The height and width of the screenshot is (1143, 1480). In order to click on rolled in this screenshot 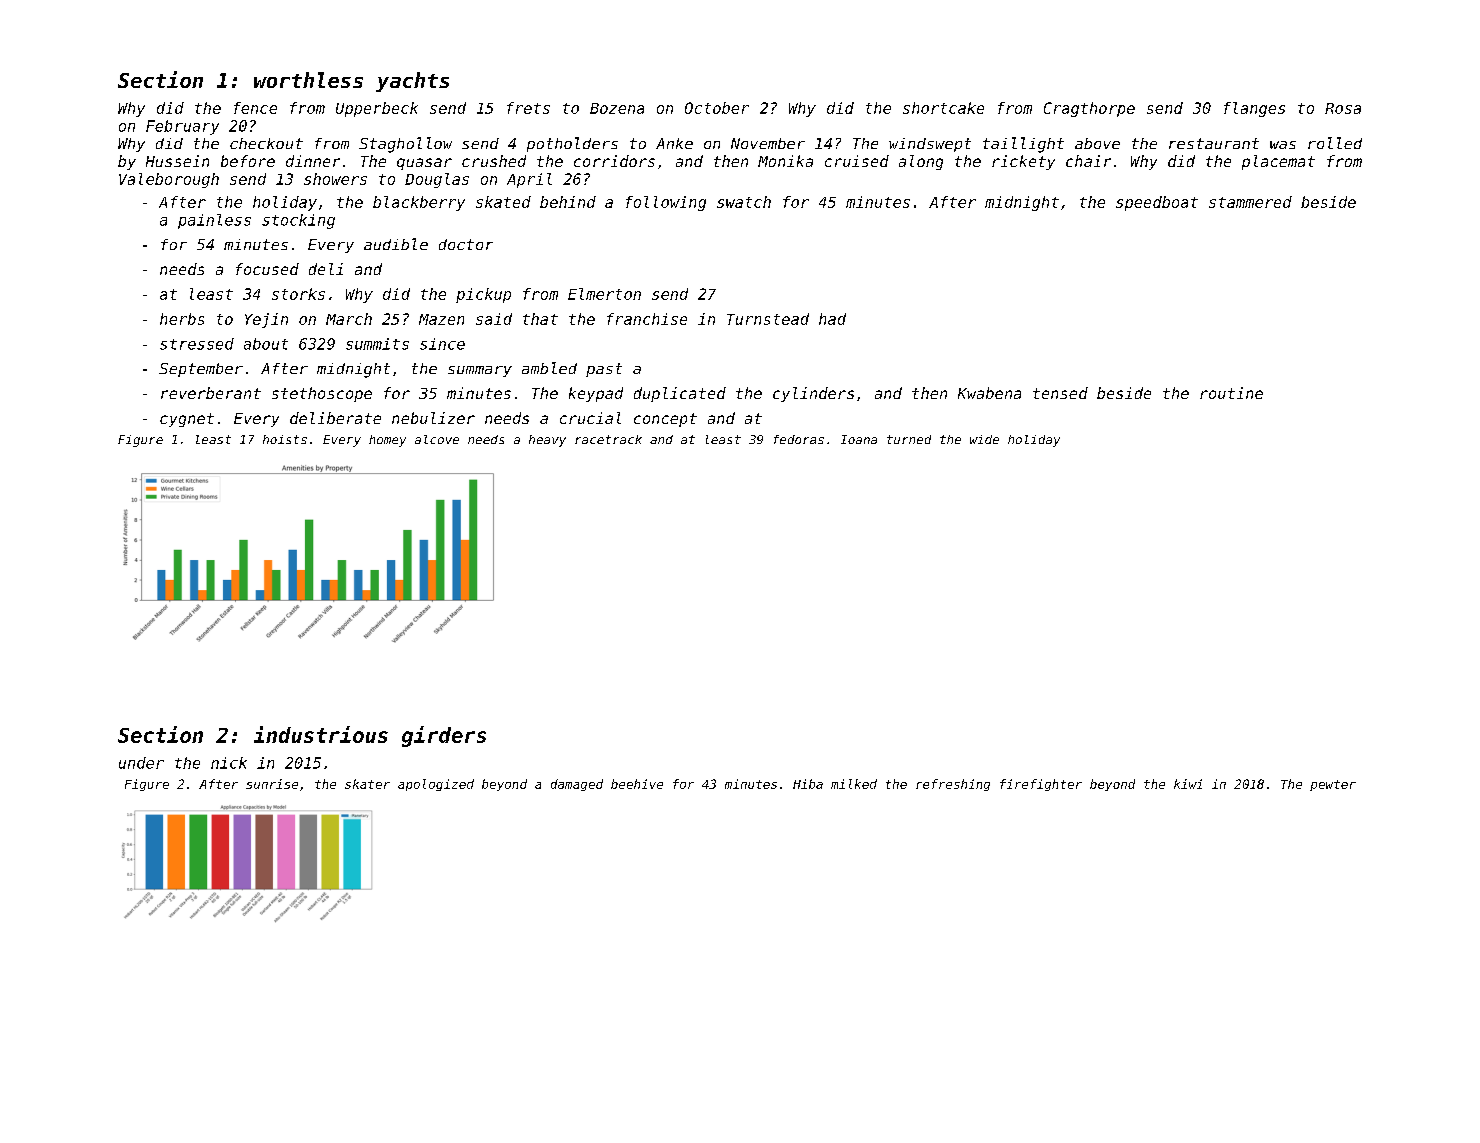, I will do `click(1335, 143)`.
